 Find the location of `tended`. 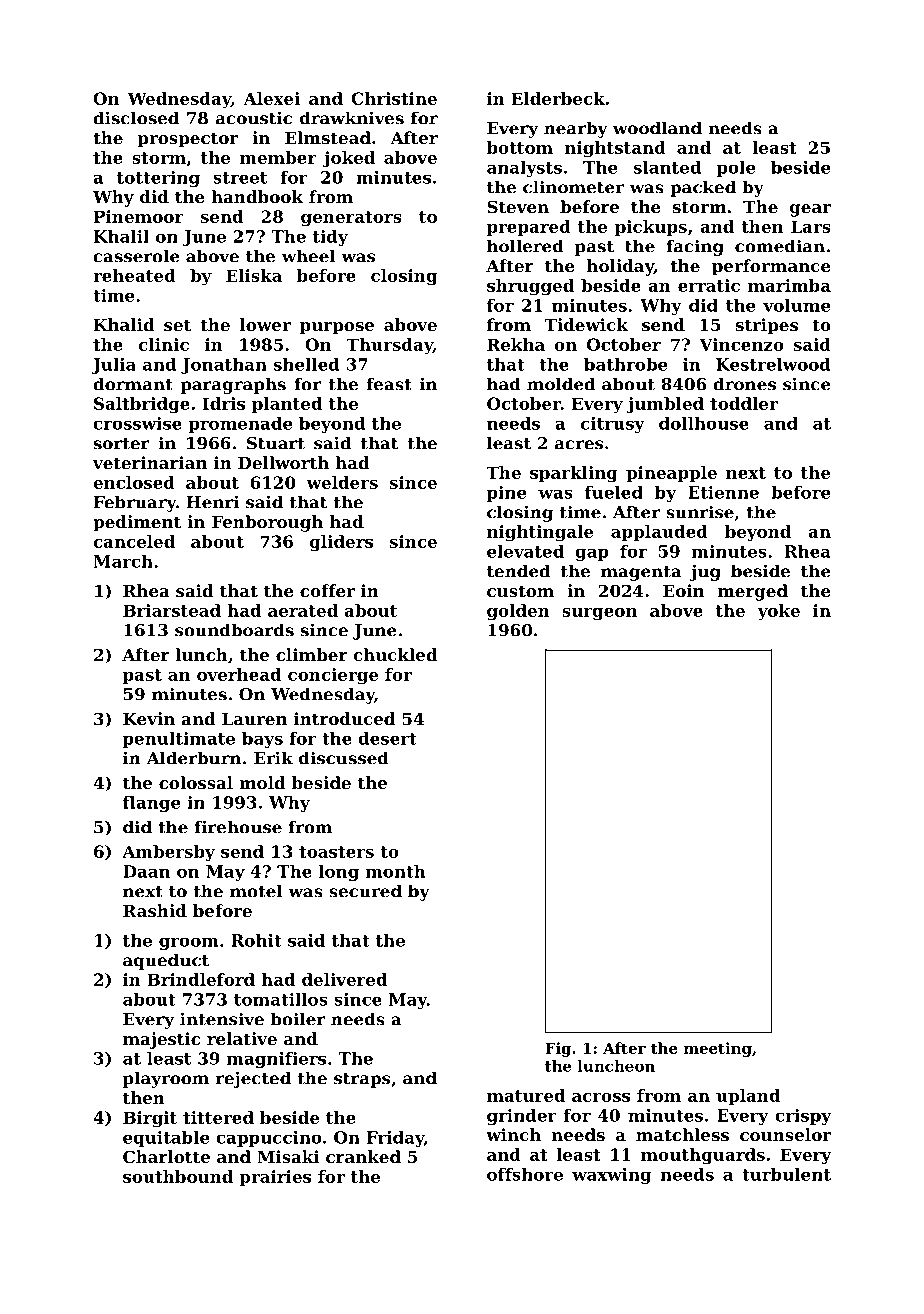

tended is located at coordinates (518, 571).
